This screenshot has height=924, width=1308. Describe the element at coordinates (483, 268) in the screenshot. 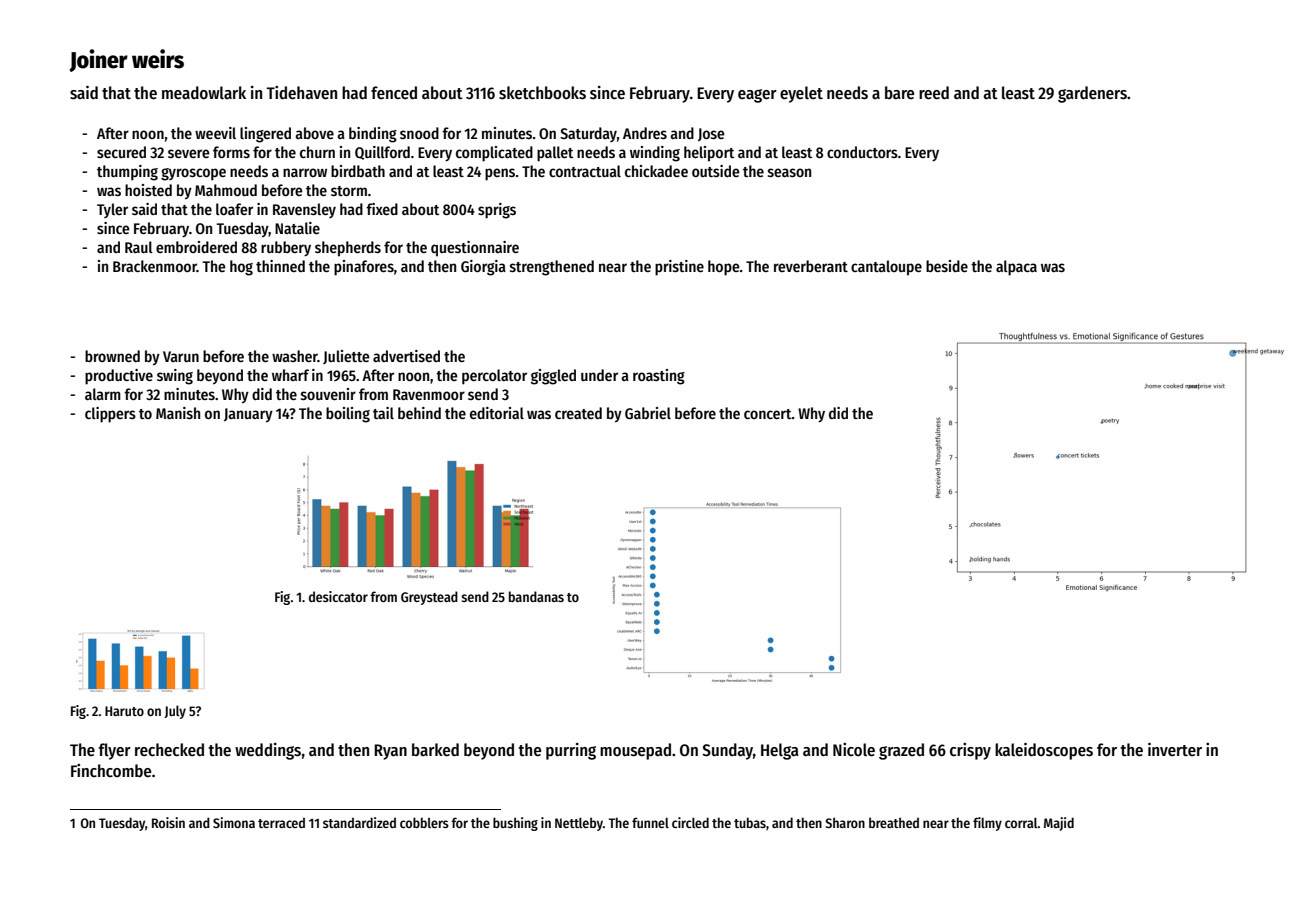

I see `Giorgia` at that location.
